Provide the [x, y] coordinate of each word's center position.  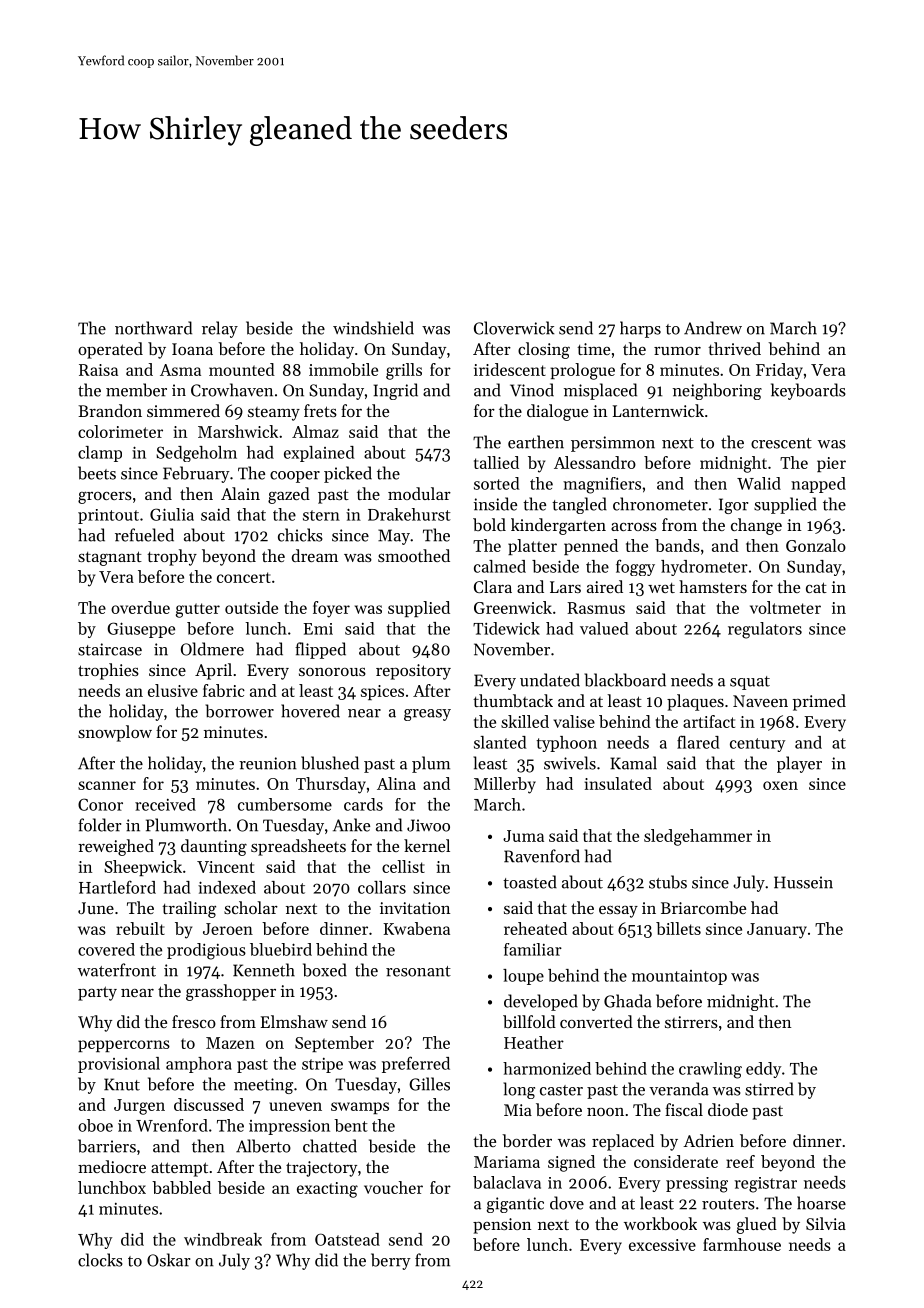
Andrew [713, 328]
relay [220, 329]
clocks [100, 1260]
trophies [108, 671]
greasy [427, 715]
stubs [668, 882]
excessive [662, 1245]
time [593, 349]
